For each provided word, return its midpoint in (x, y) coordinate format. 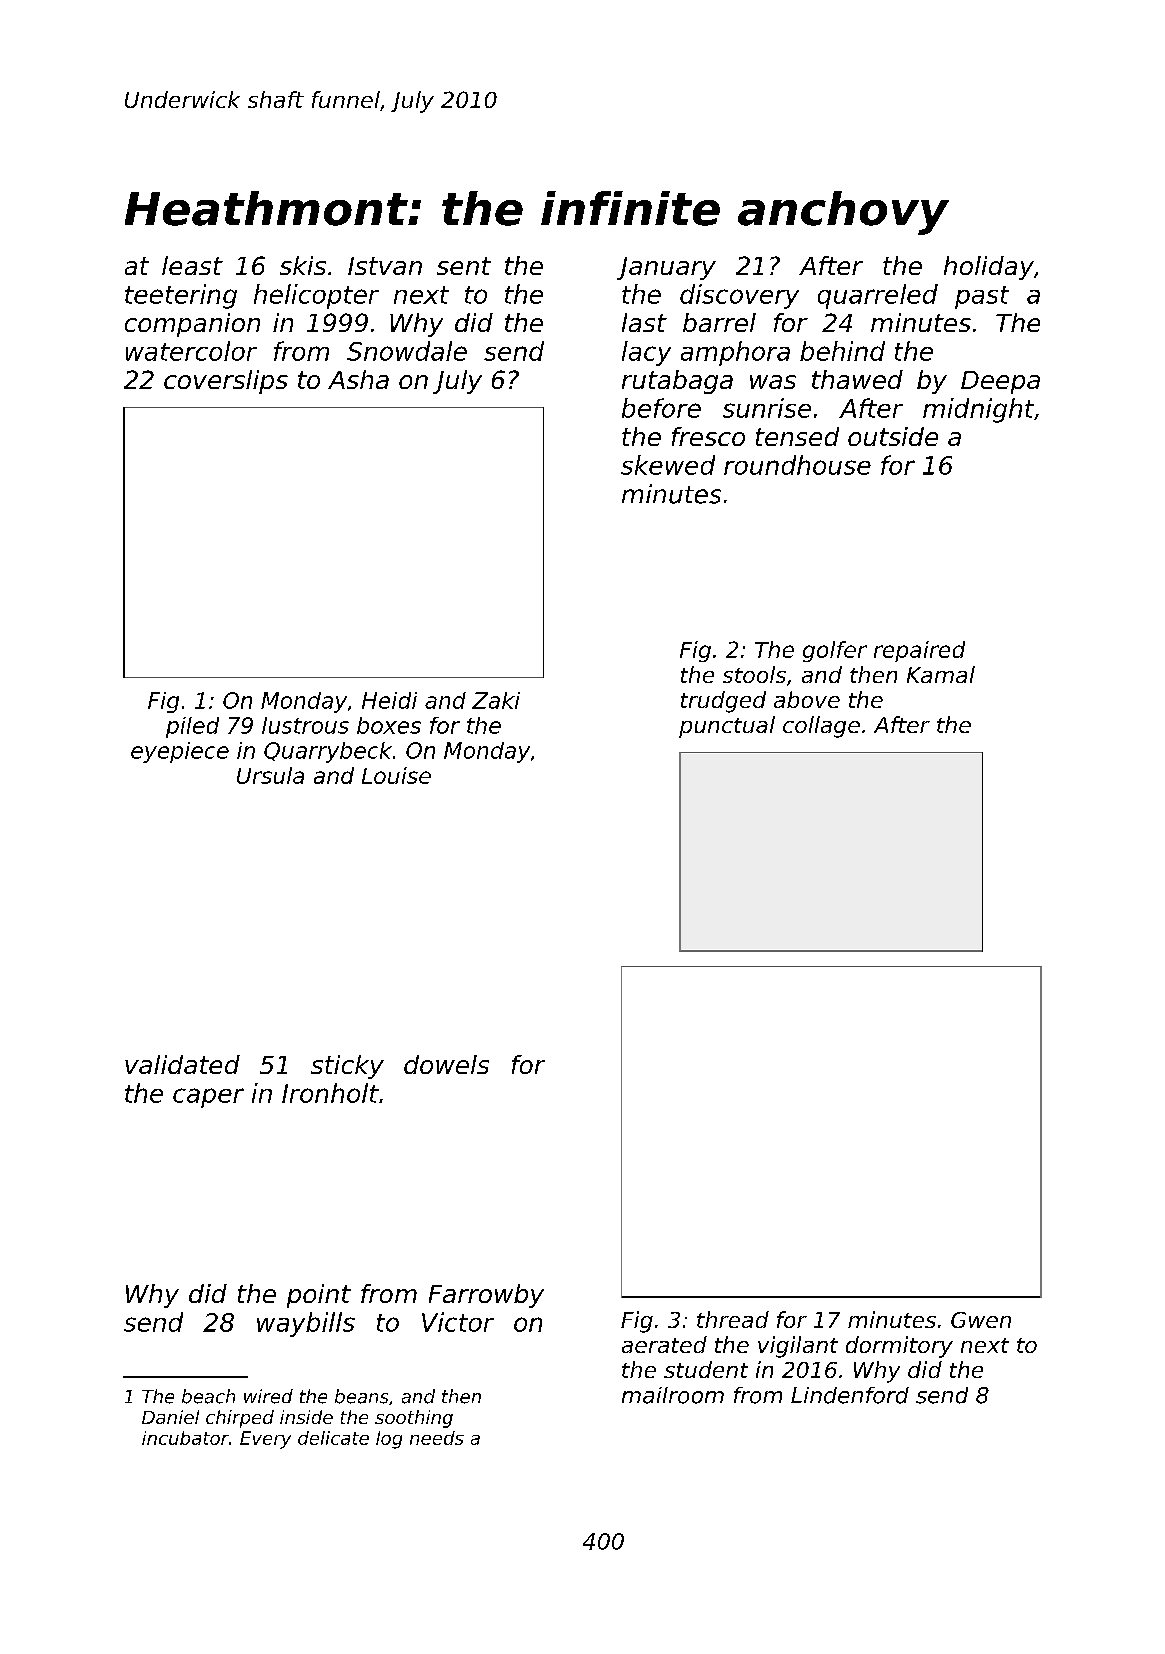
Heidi (389, 700)
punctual (727, 727)
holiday (989, 268)
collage (821, 727)
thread (733, 1319)
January (666, 268)
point (319, 1296)
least (192, 265)
